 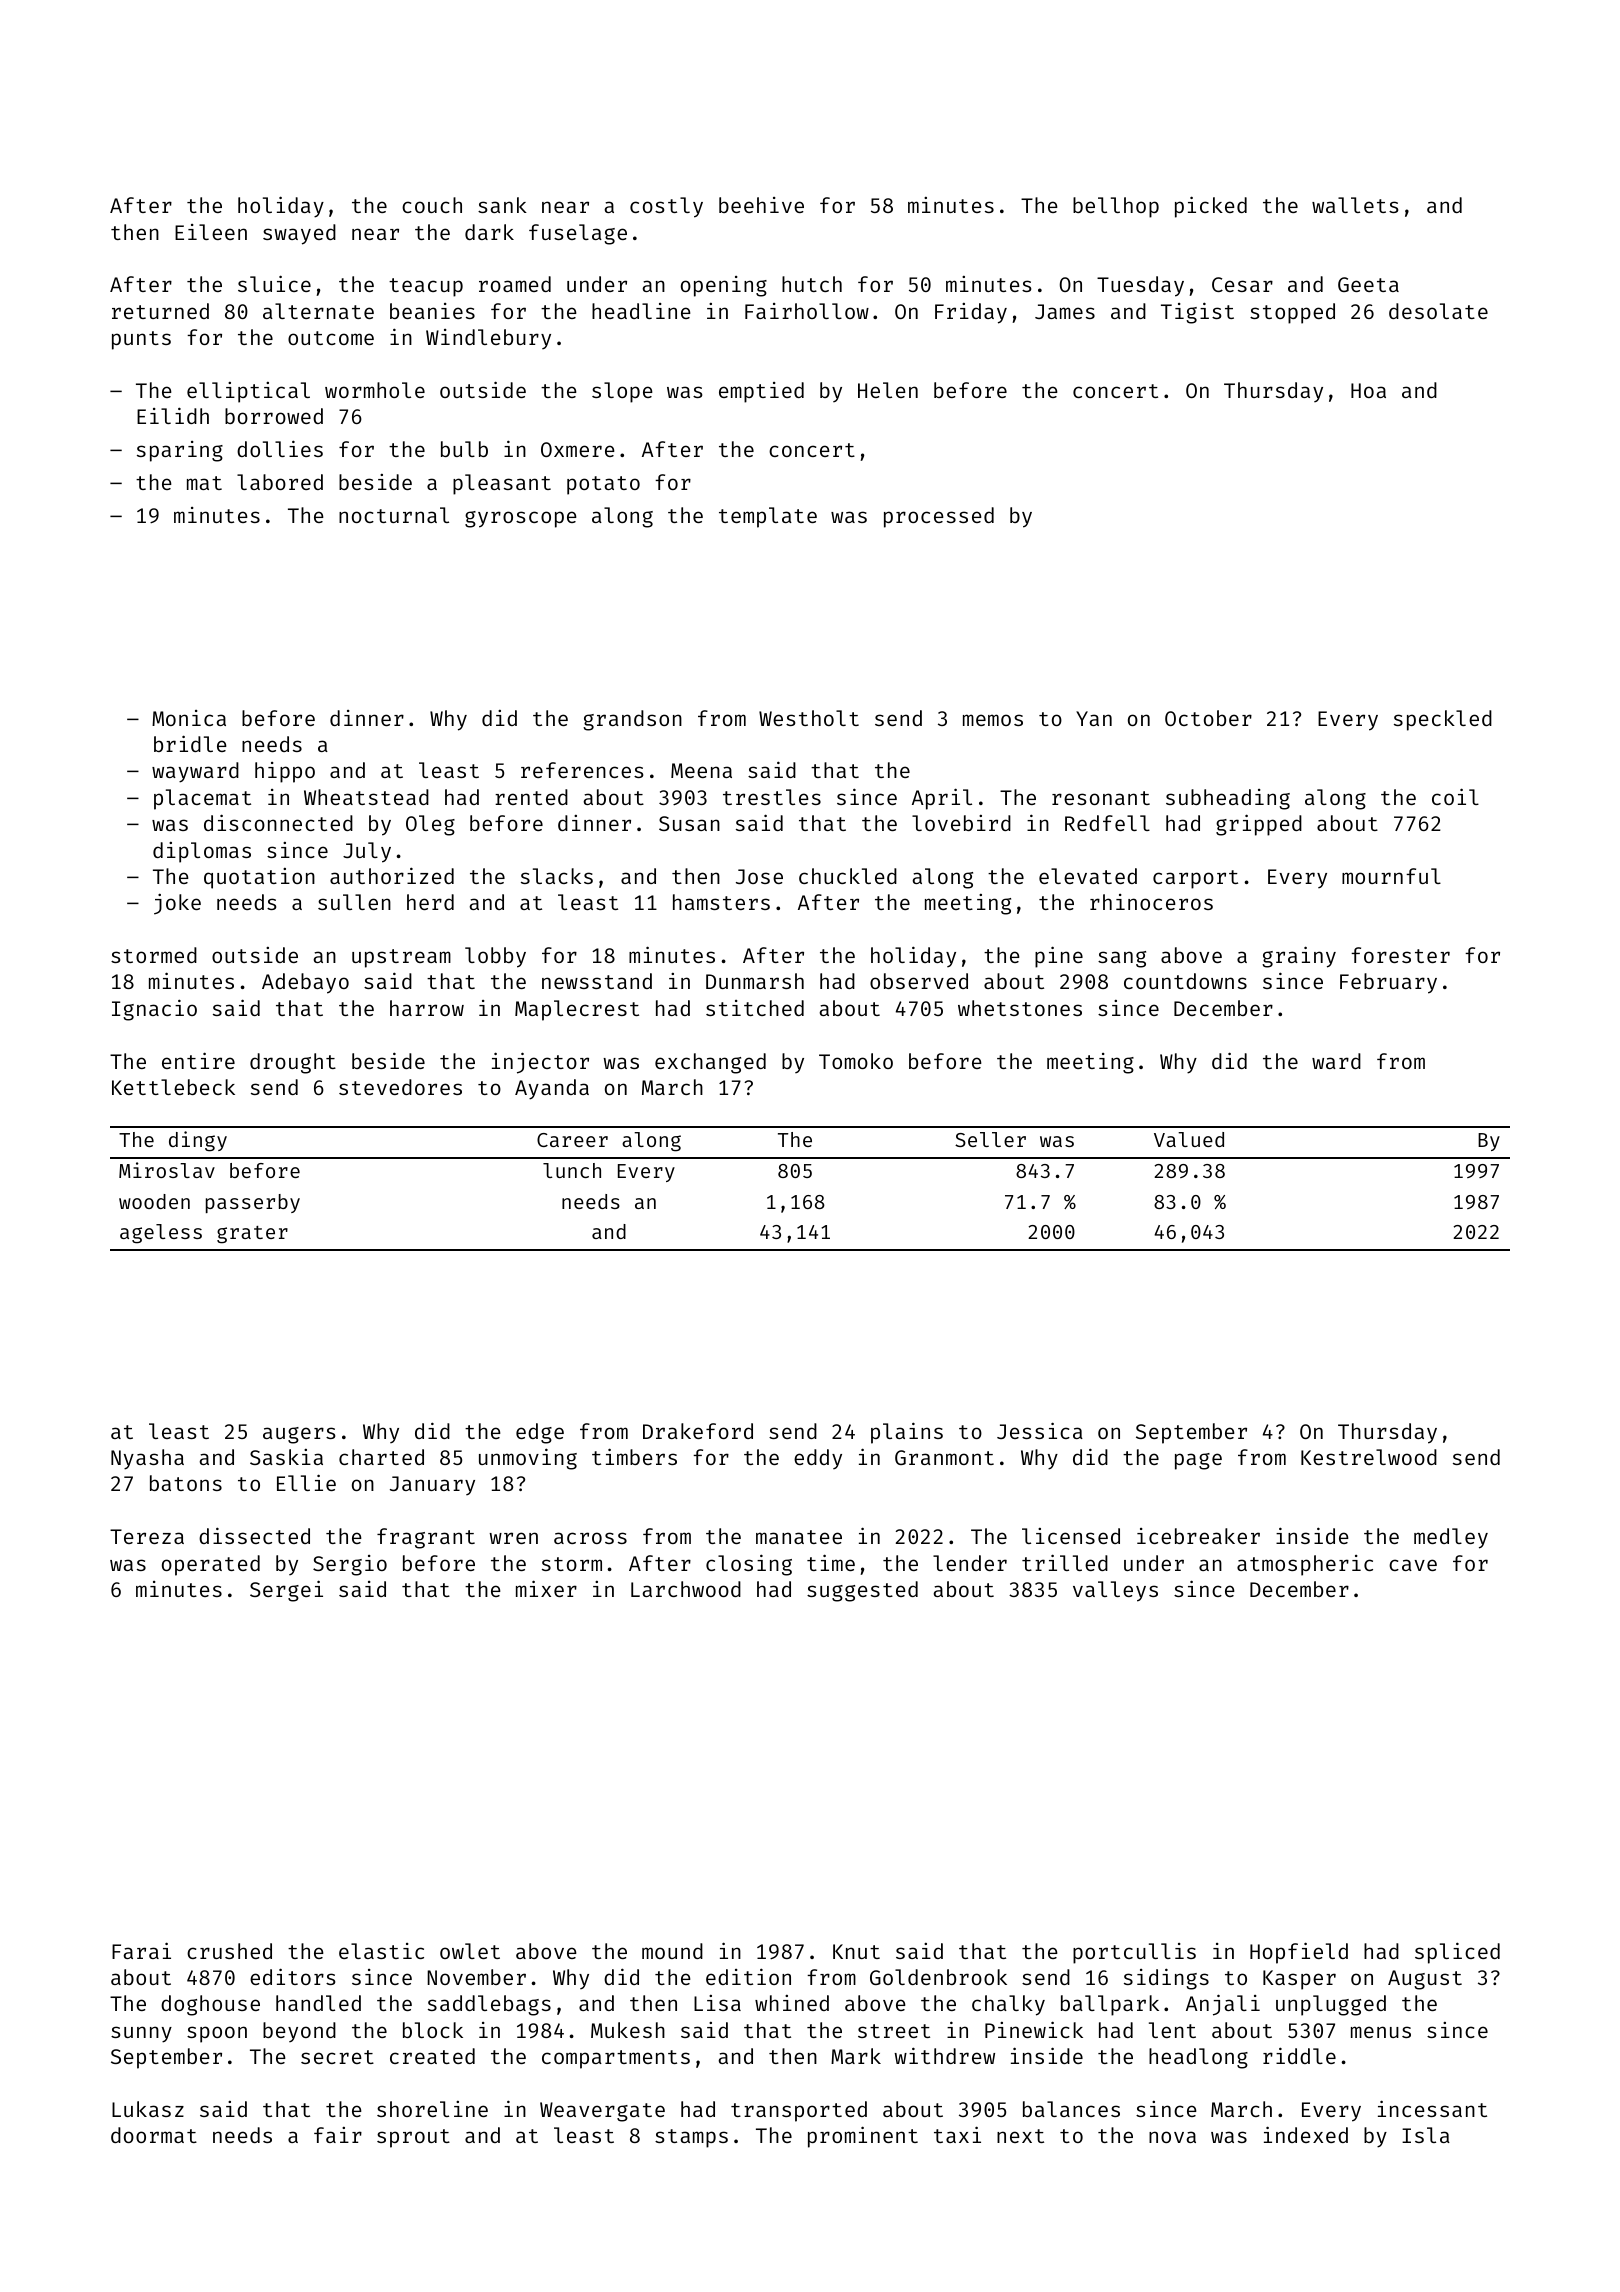 I want to click on swayed, so click(x=299, y=234).
